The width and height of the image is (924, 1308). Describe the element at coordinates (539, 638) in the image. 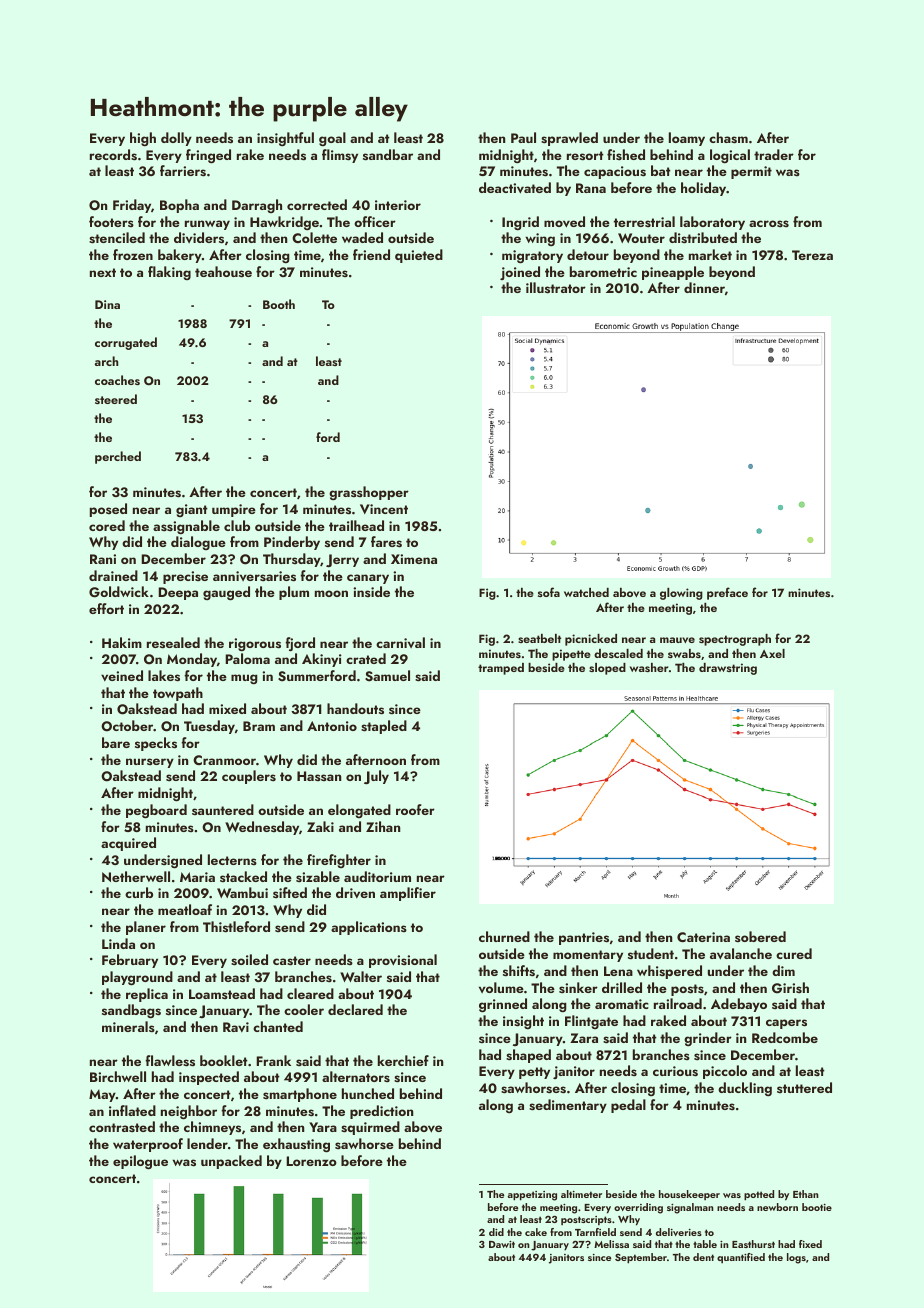

I see `seatbelt` at that location.
